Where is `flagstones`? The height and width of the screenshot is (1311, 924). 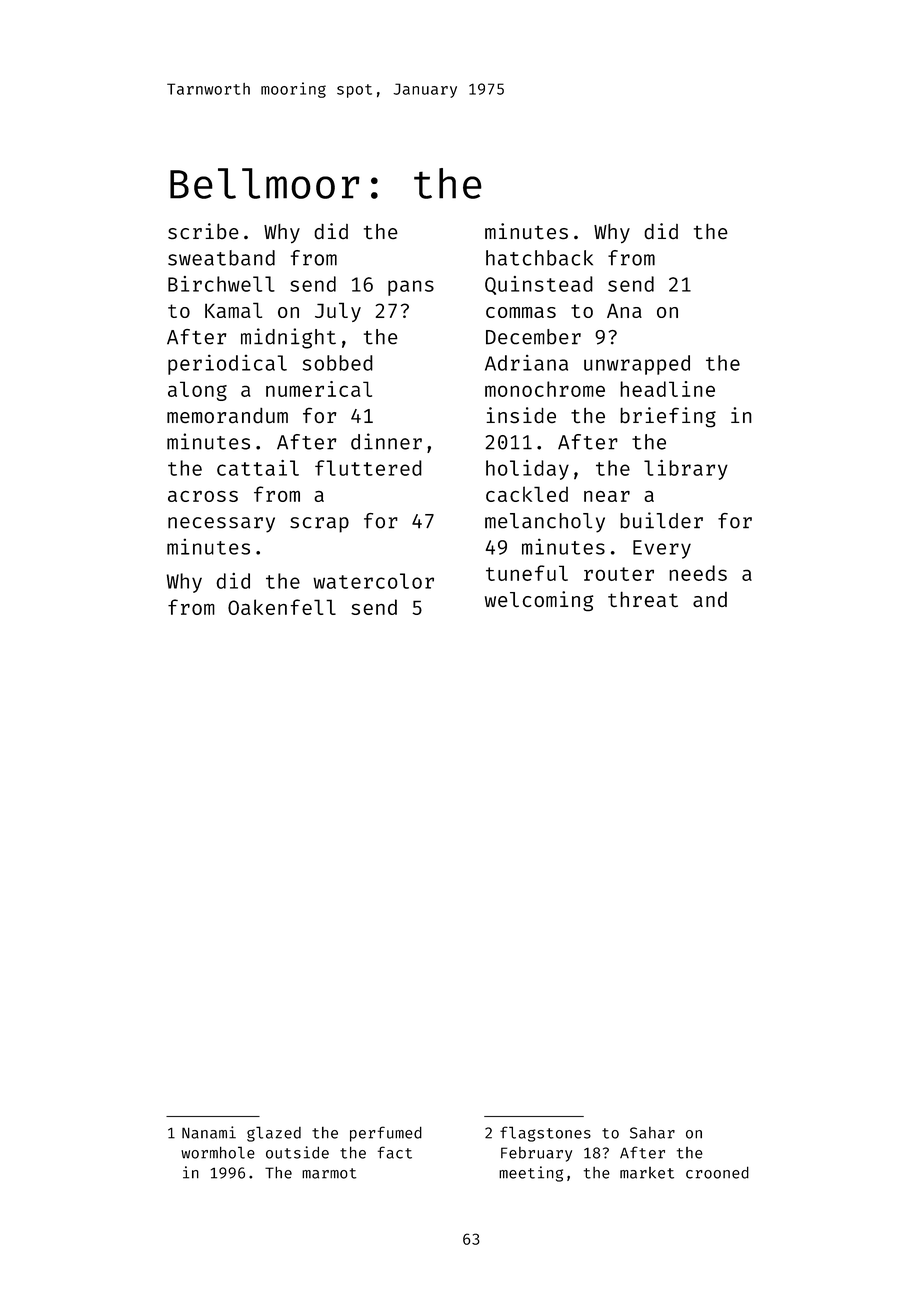 flagstones is located at coordinates (545, 1134).
